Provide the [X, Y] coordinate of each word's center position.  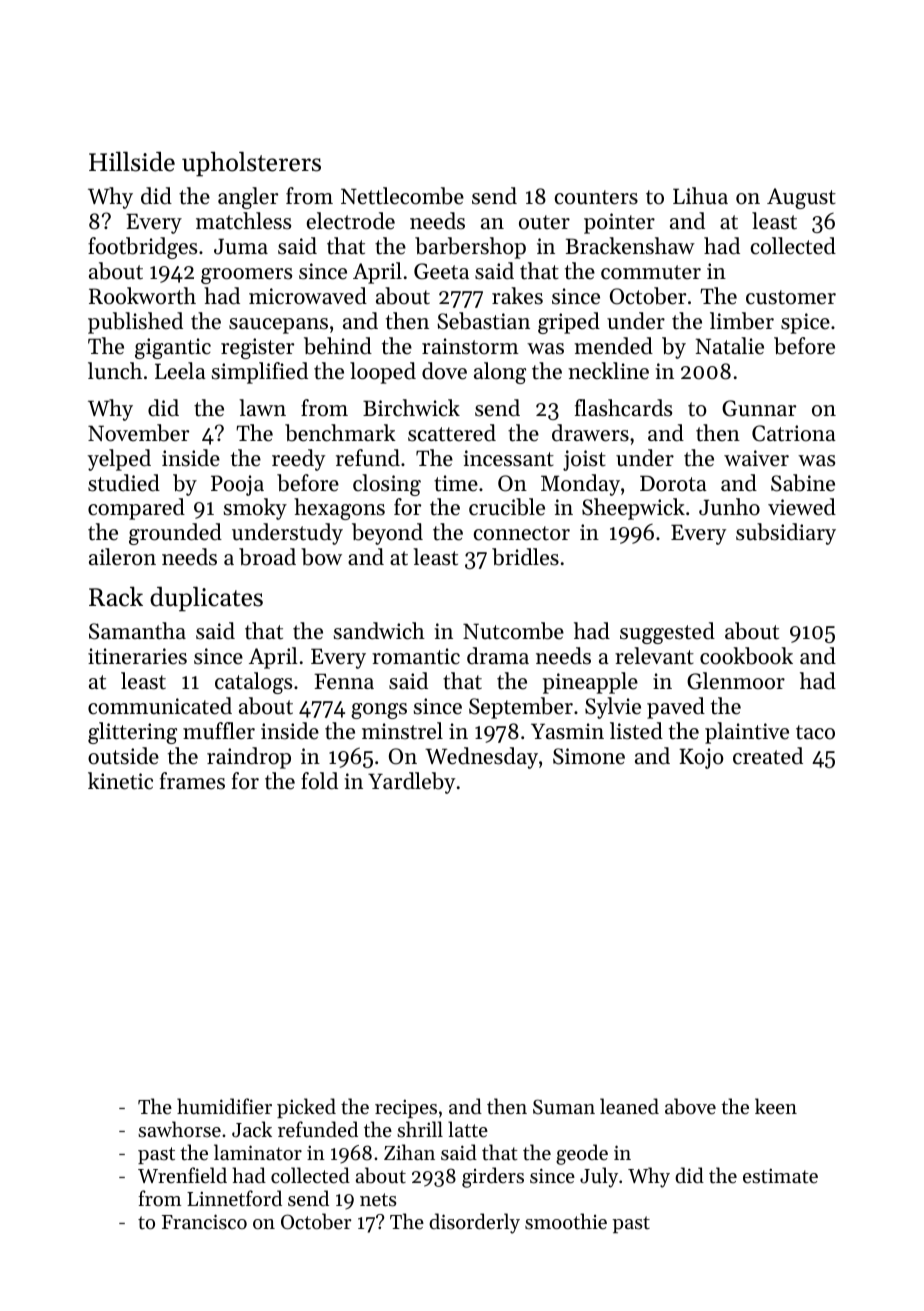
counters [596, 197]
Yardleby [411, 783]
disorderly [474, 1223]
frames [192, 781]
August [801, 198]
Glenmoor [736, 681]
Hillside [132, 161]
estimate [780, 1176]
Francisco [204, 1222]
